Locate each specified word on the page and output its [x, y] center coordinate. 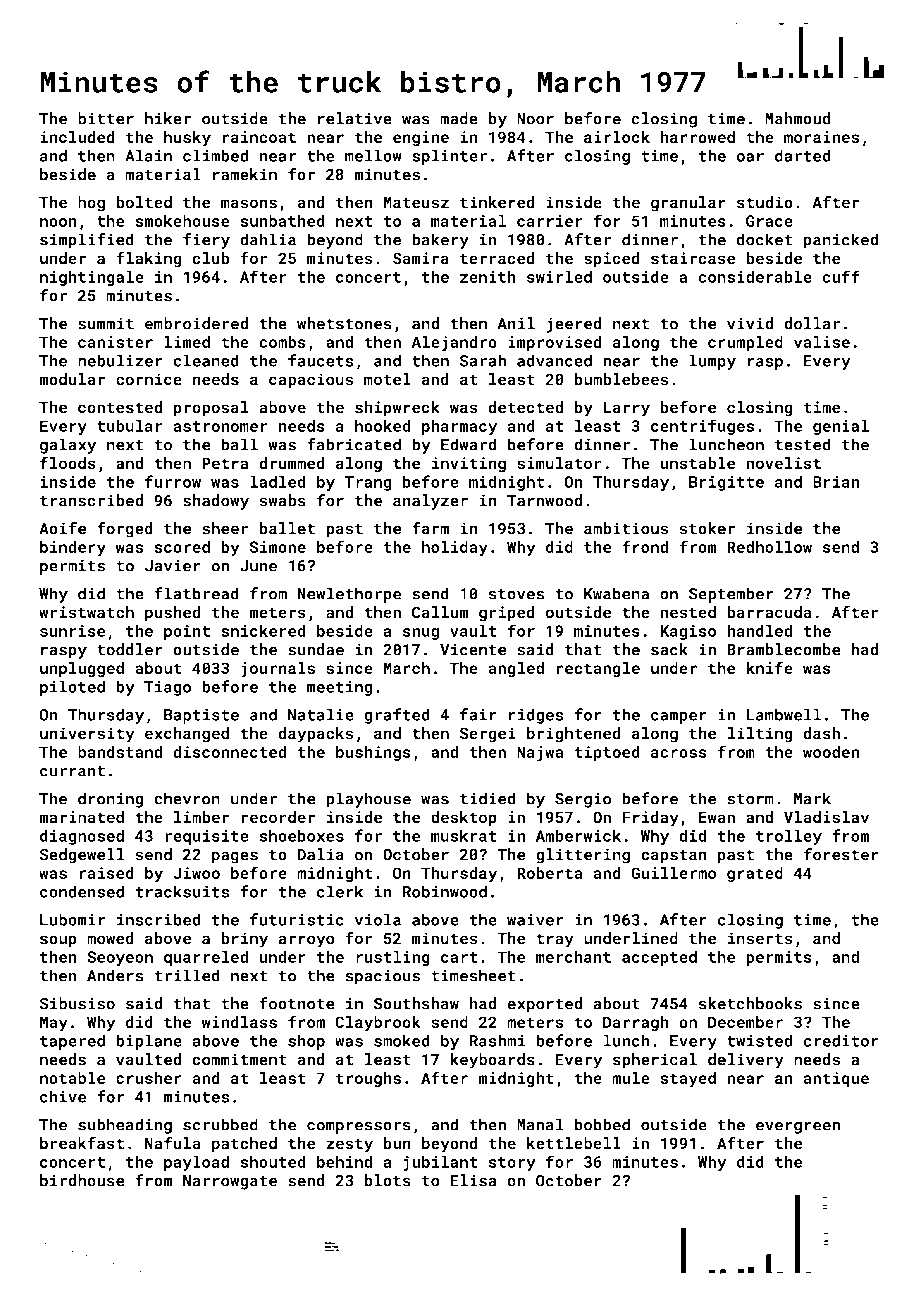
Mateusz [416, 202]
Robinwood [445, 891]
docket [765, 239]
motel [387, 379]
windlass [239, 1022]
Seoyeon [120, 958]
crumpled [745, 343]
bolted [144, 202]
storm [750, 799]
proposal [211, 409]
